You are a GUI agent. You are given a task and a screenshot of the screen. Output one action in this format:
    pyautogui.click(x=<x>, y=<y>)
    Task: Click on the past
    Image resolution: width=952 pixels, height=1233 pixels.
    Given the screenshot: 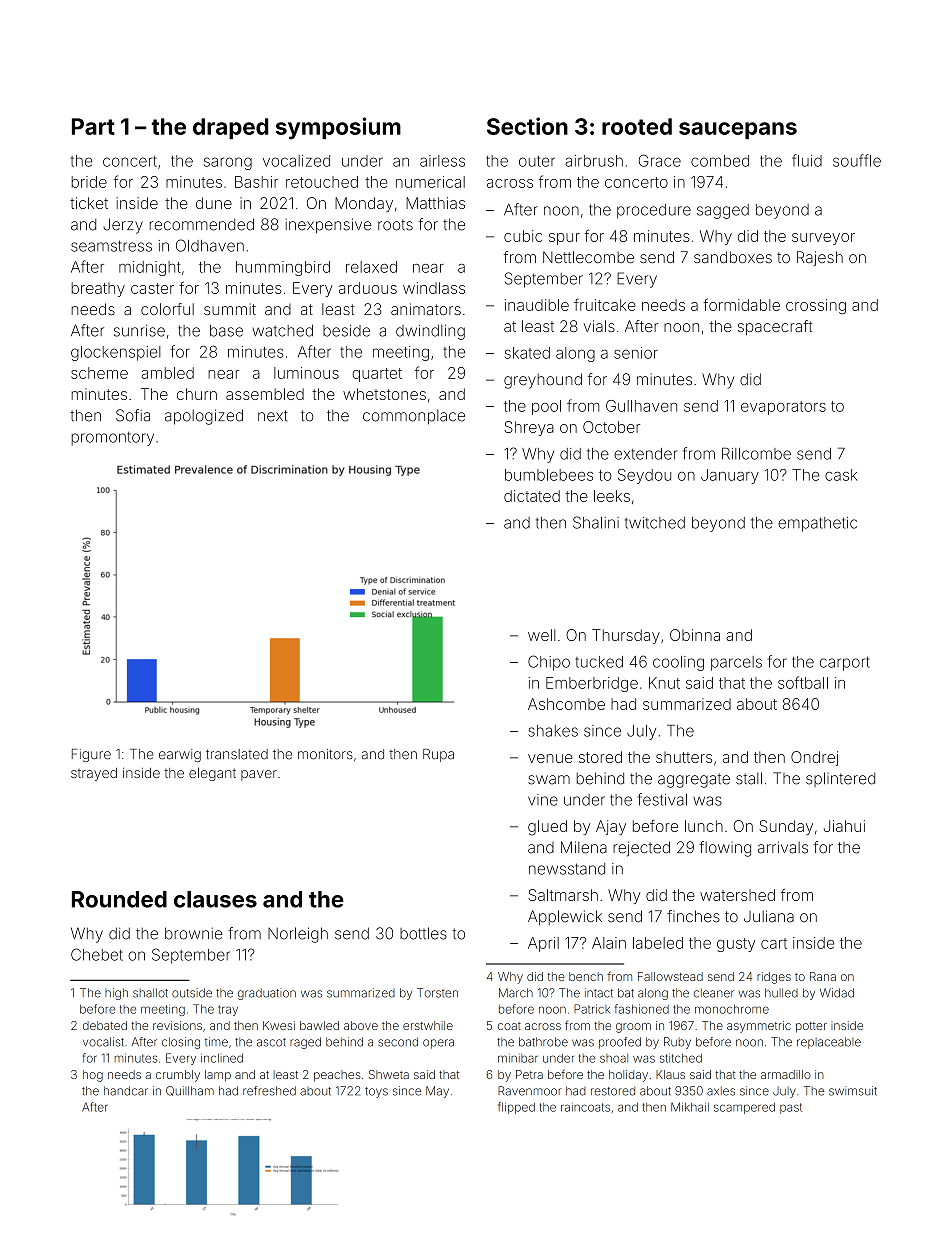 What is the action you would take?
    pyautogui.click(x=791, y=1108)
